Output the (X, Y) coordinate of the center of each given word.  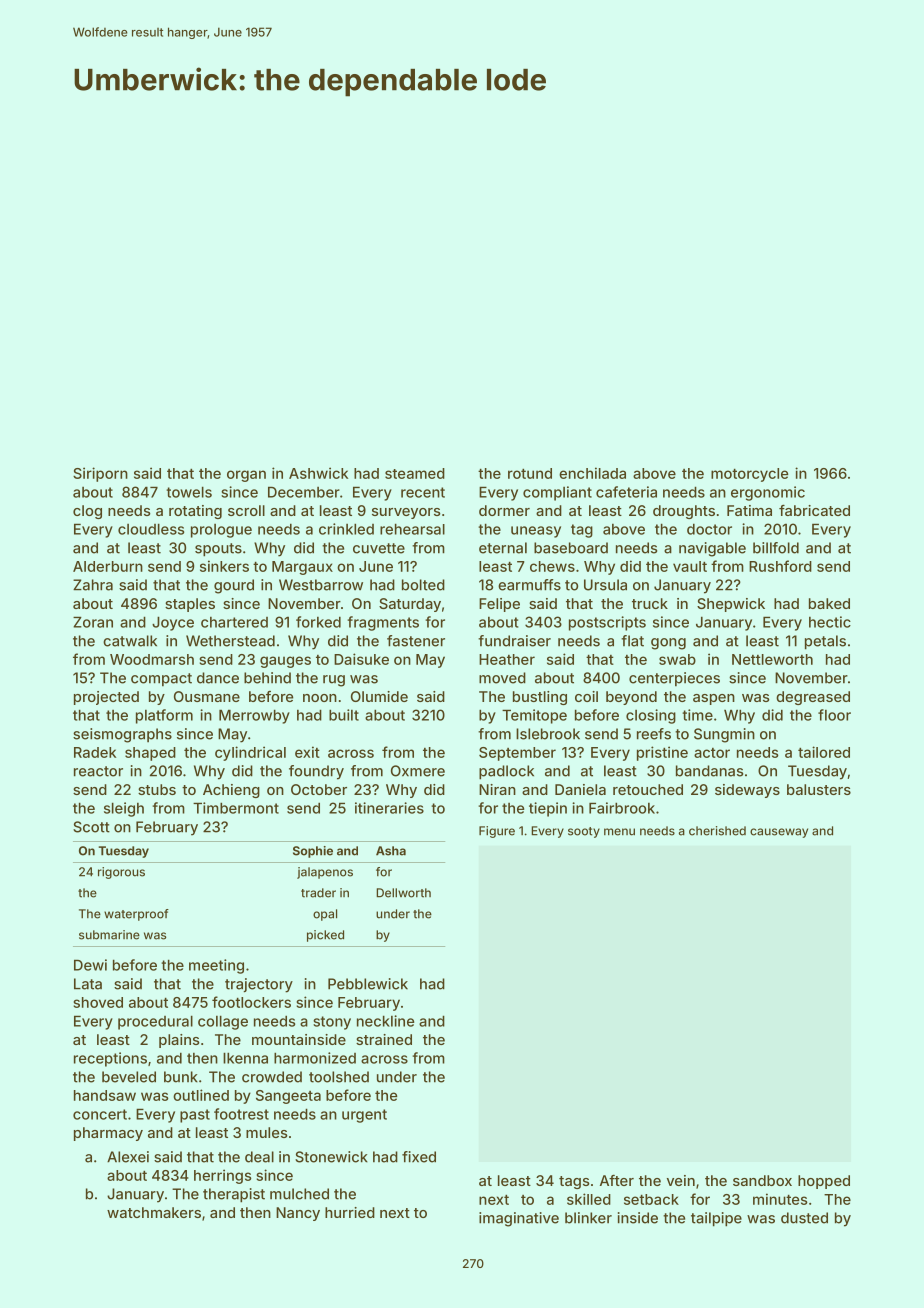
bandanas (709, 771)
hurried (350, 1212)
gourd (234, 586)
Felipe (499, 605)
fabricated (814, 510)
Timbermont (236, 808)
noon (320, 698)
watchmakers (154, 1212)
